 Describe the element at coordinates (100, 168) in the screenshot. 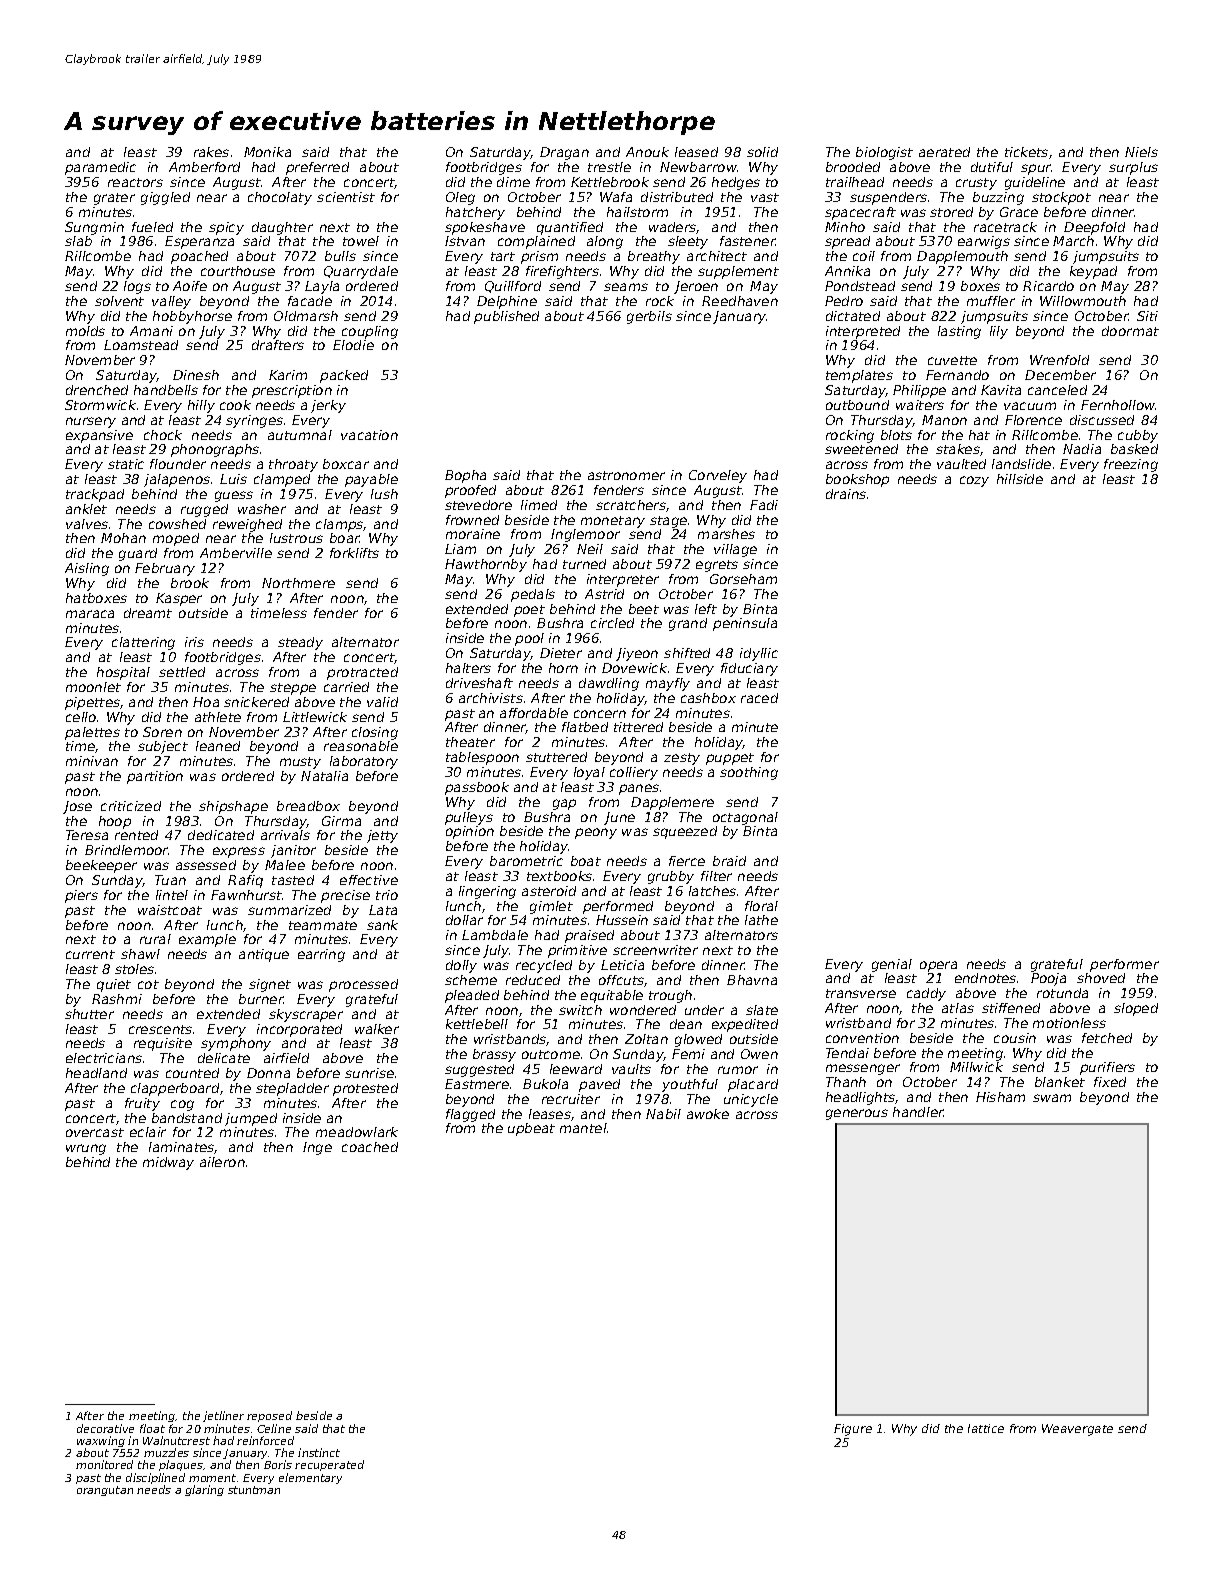

I see `paramedic` at that location.
